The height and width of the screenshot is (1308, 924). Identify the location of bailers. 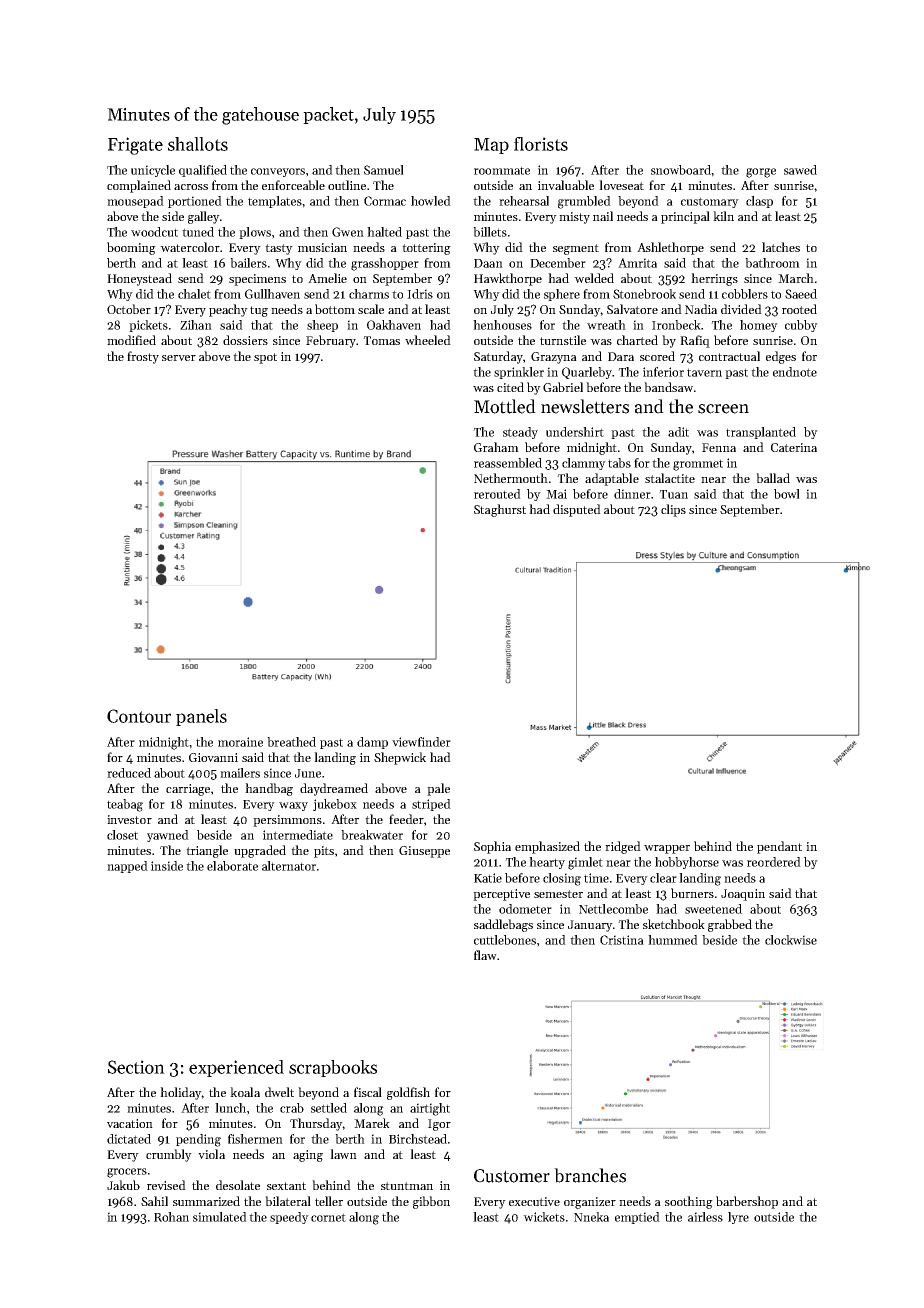
(248, 263).
